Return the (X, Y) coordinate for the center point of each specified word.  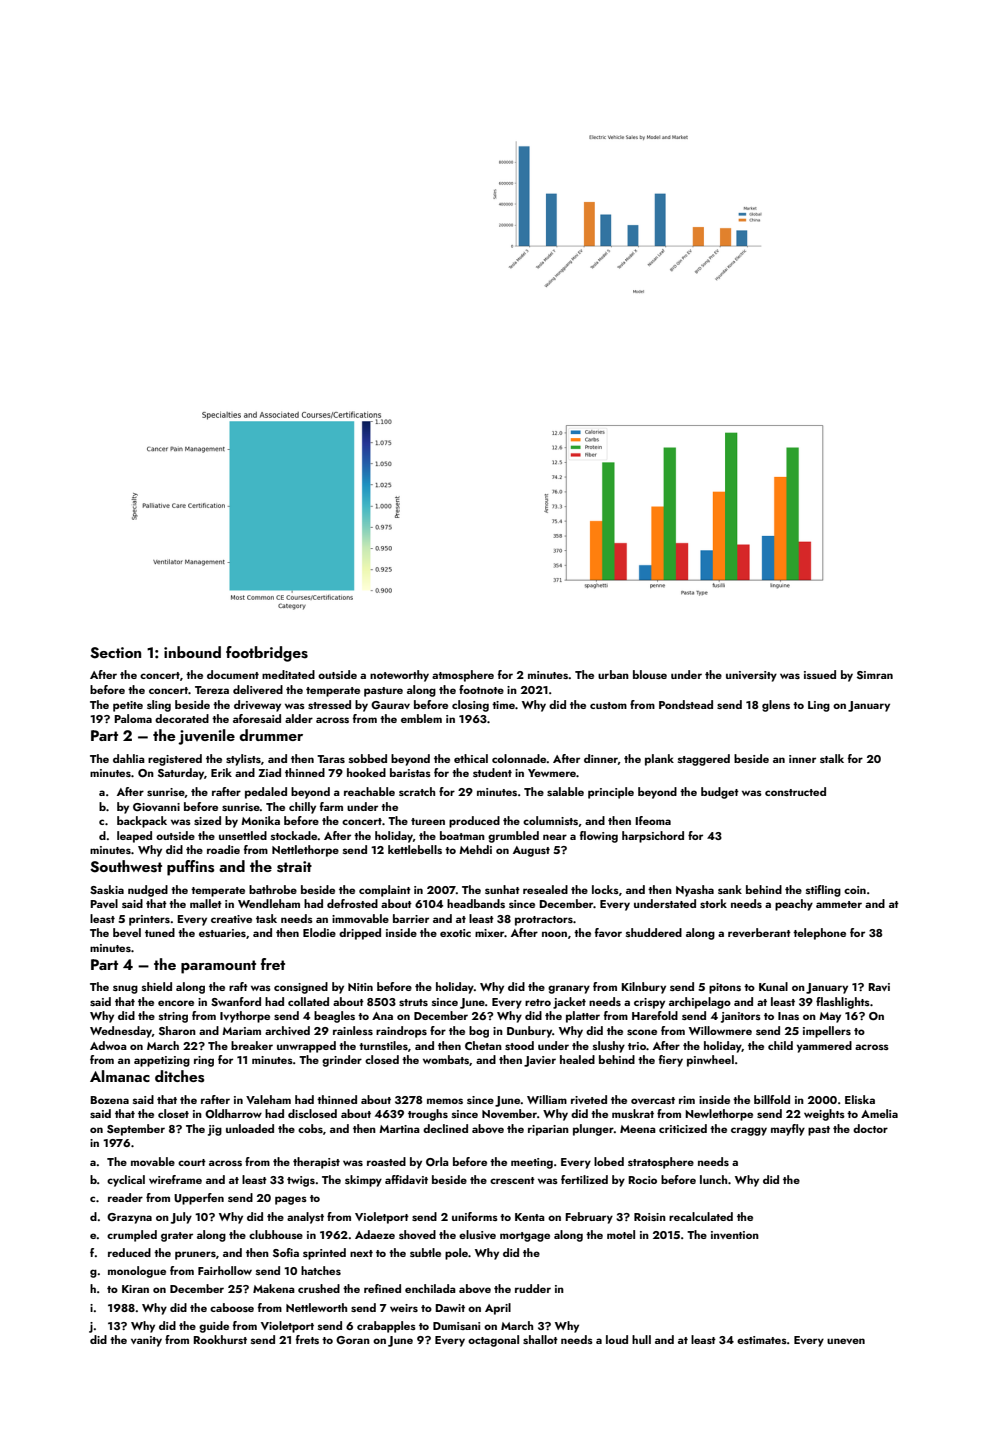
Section (115, 653)
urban (613, 674)
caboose (232, 1307)
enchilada (430, 1288)
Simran (875, 675)
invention (735, 1235)
